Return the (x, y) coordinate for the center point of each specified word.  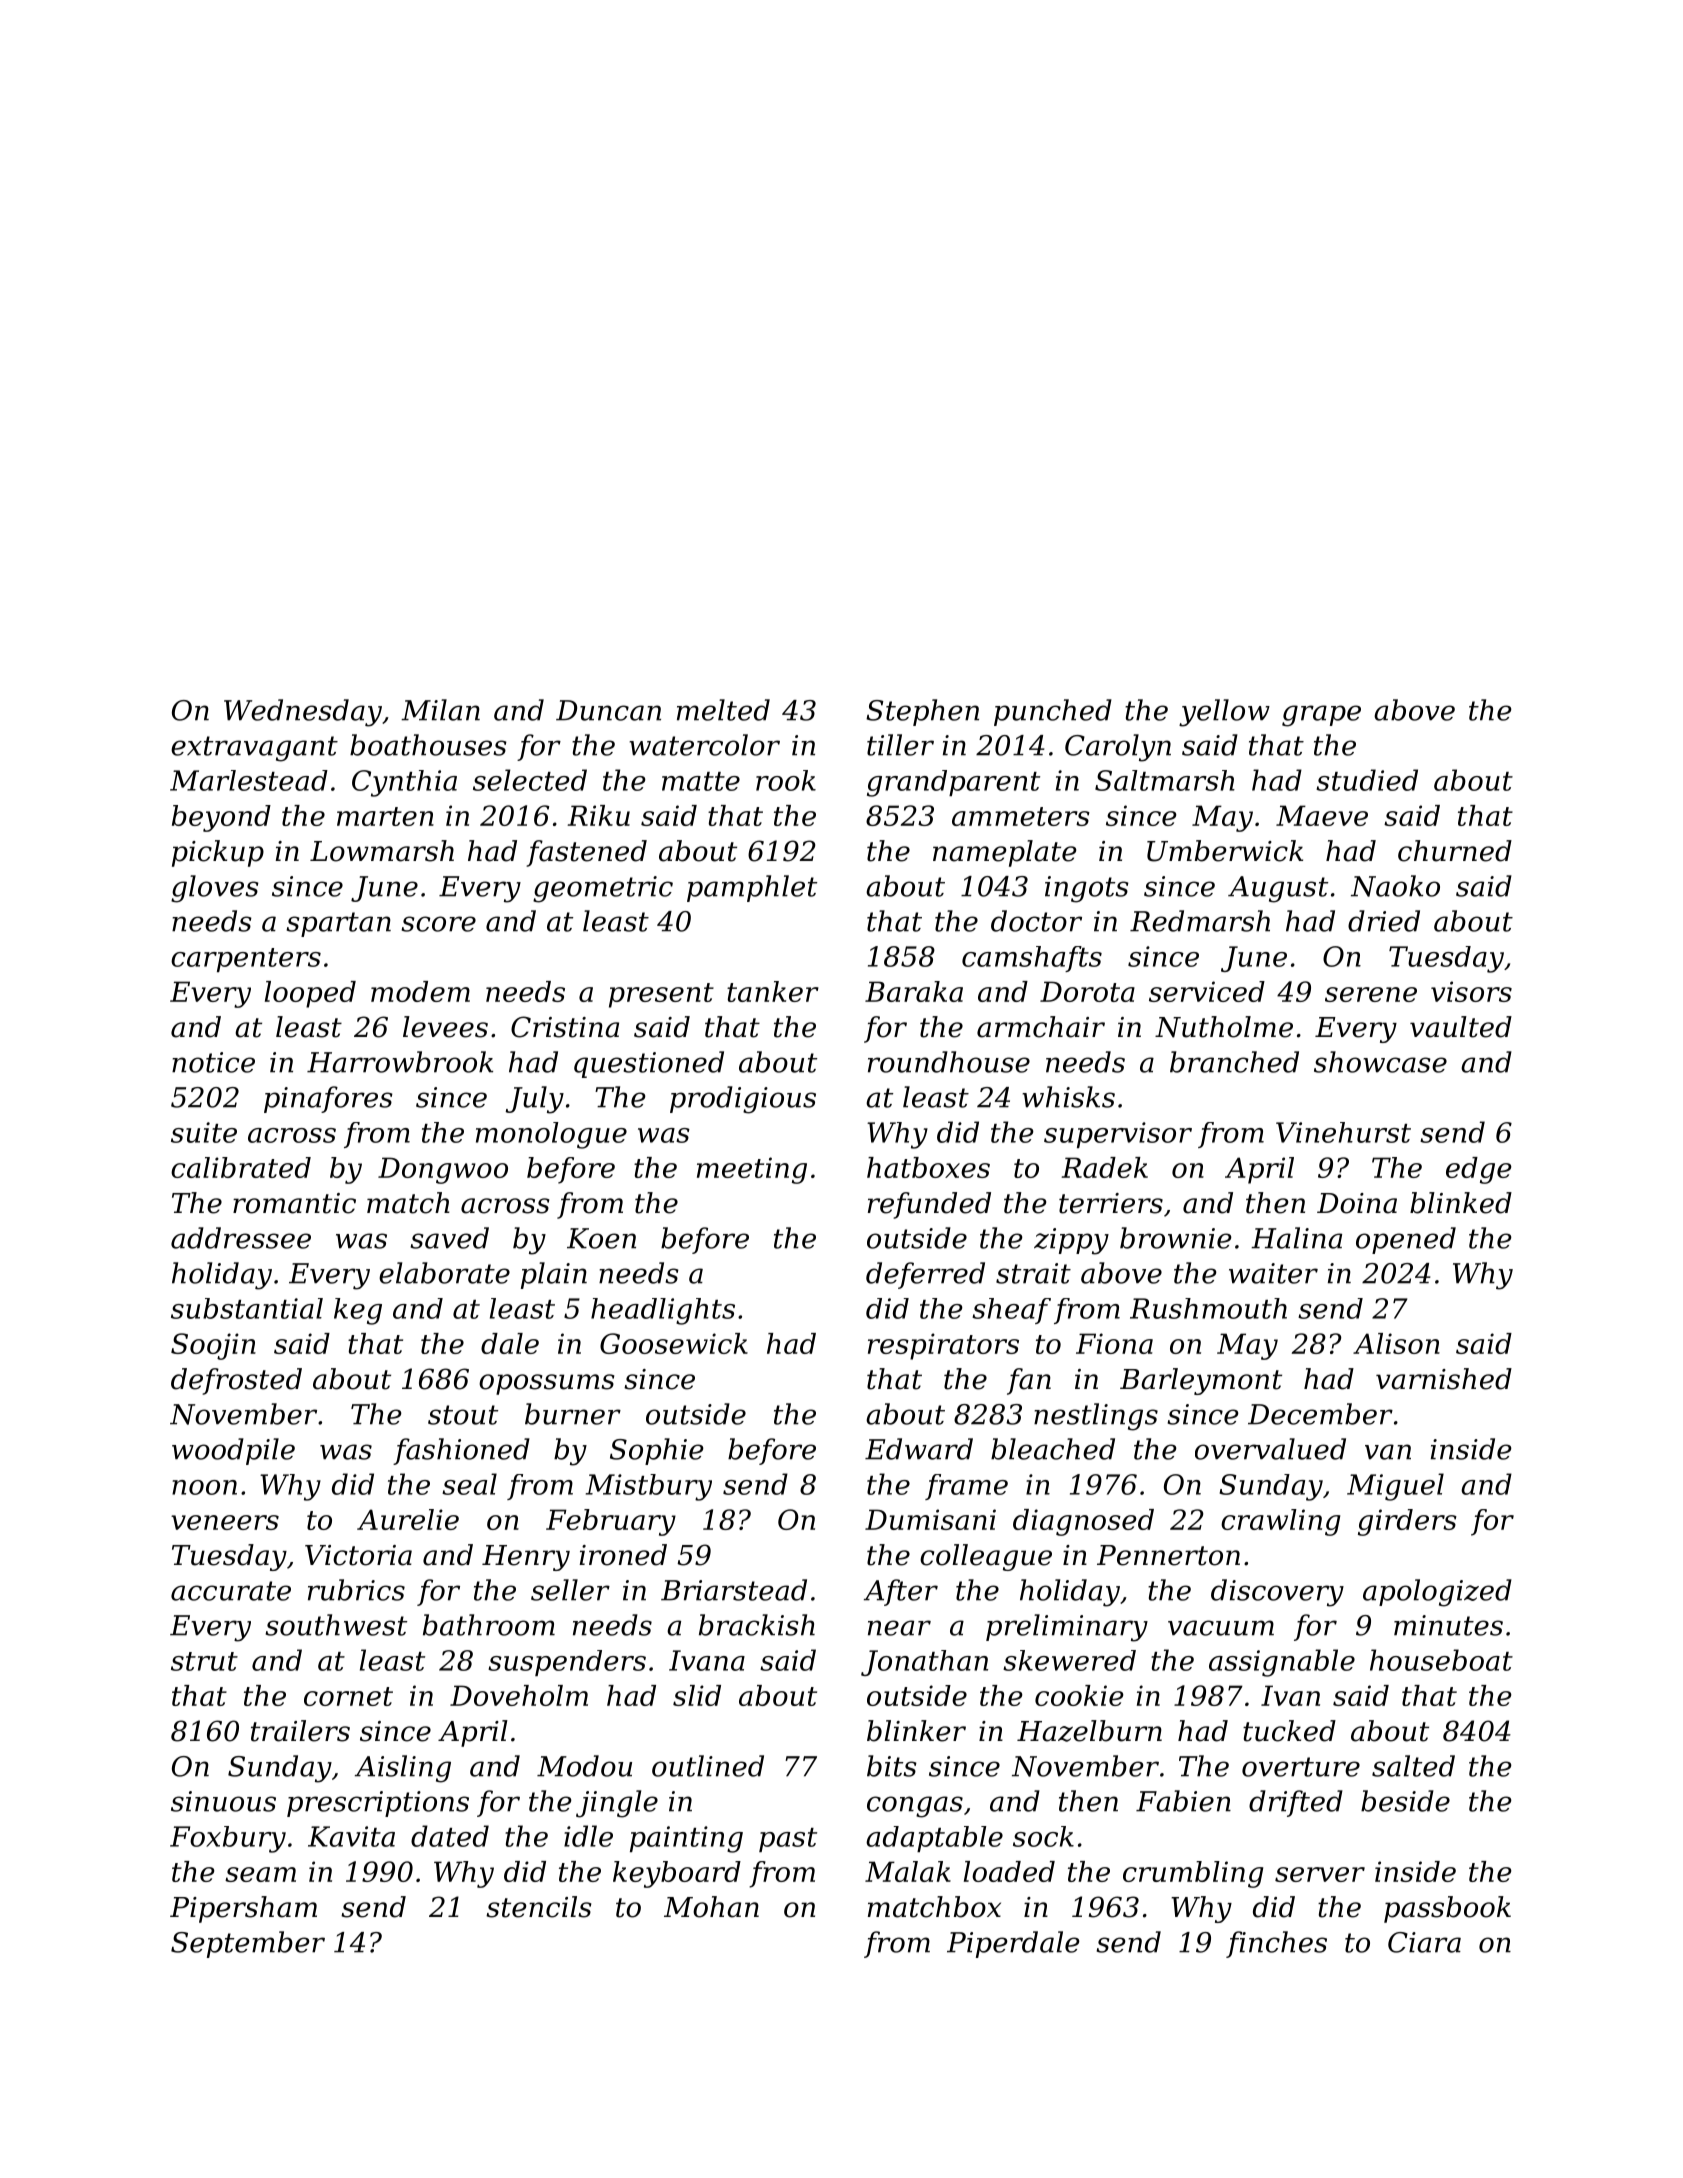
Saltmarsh (1165, 780)
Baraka (914, 991)
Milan (440, 710)
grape (1321, 716)
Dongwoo (443, 1170)
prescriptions (378, 1804)
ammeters (1021, 816)
